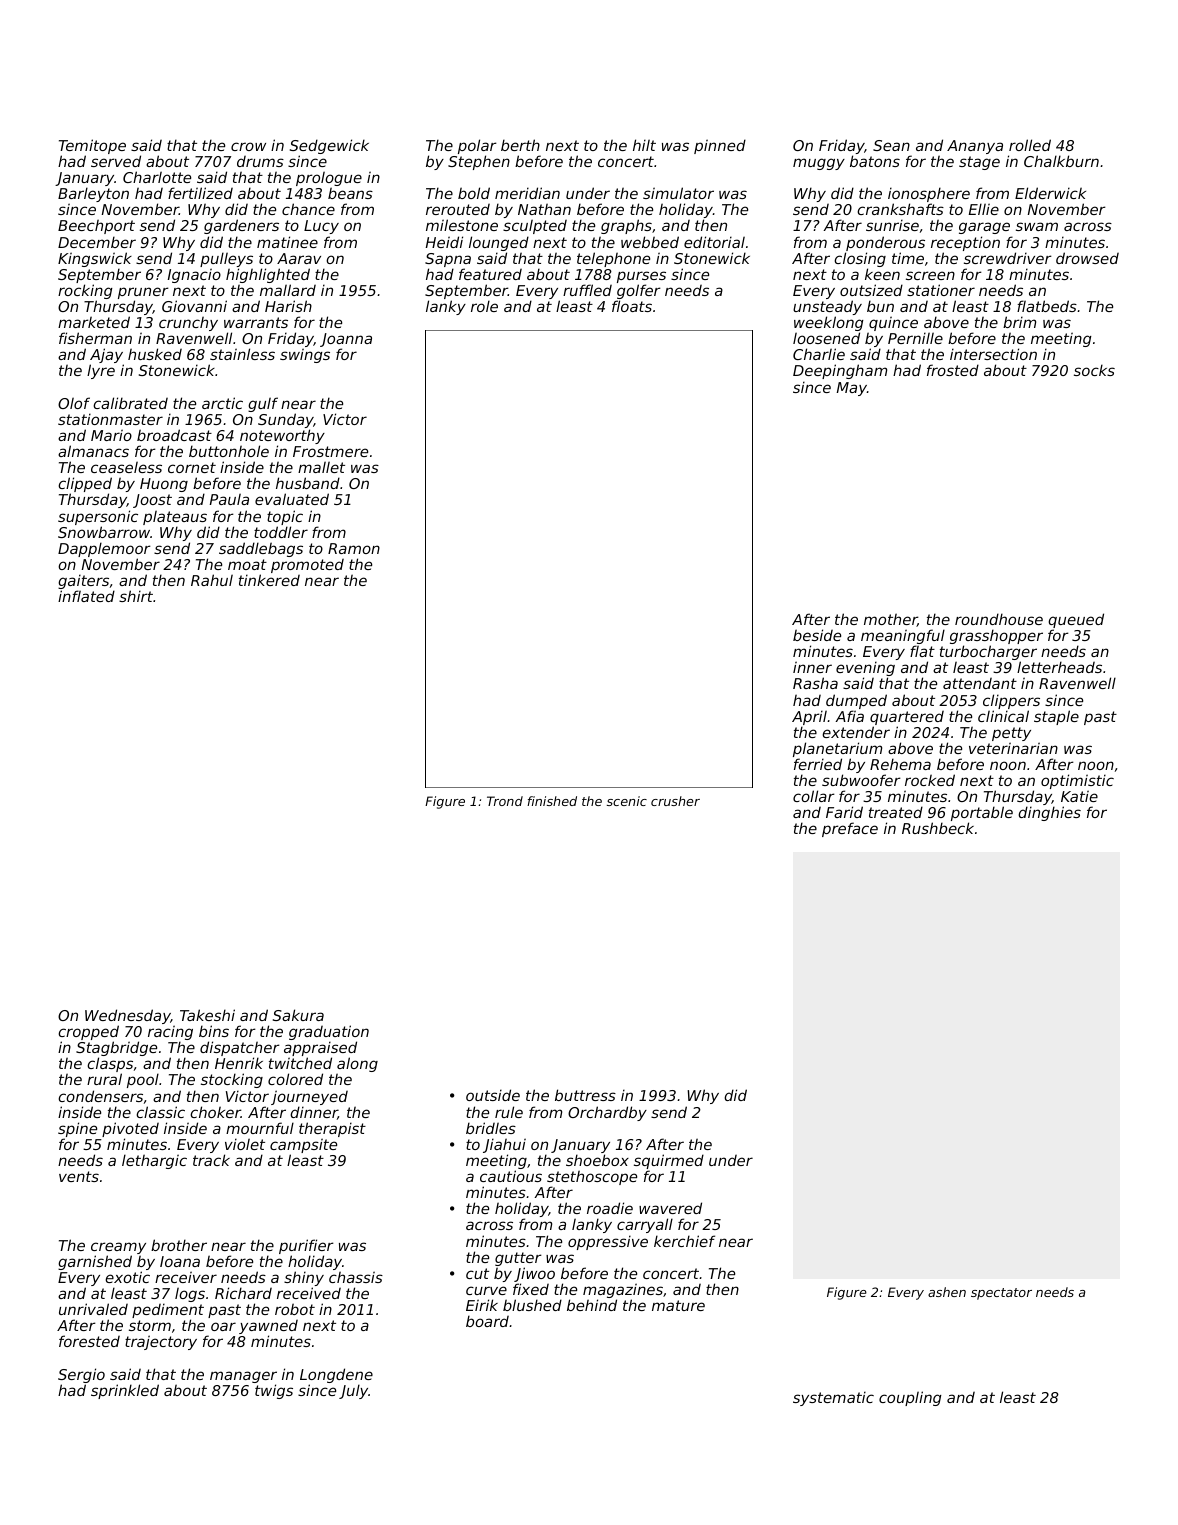  What do you see at coordinates (93, 451) in the screenshot?
I see `almanacs` at bounding box center [93, 451].
